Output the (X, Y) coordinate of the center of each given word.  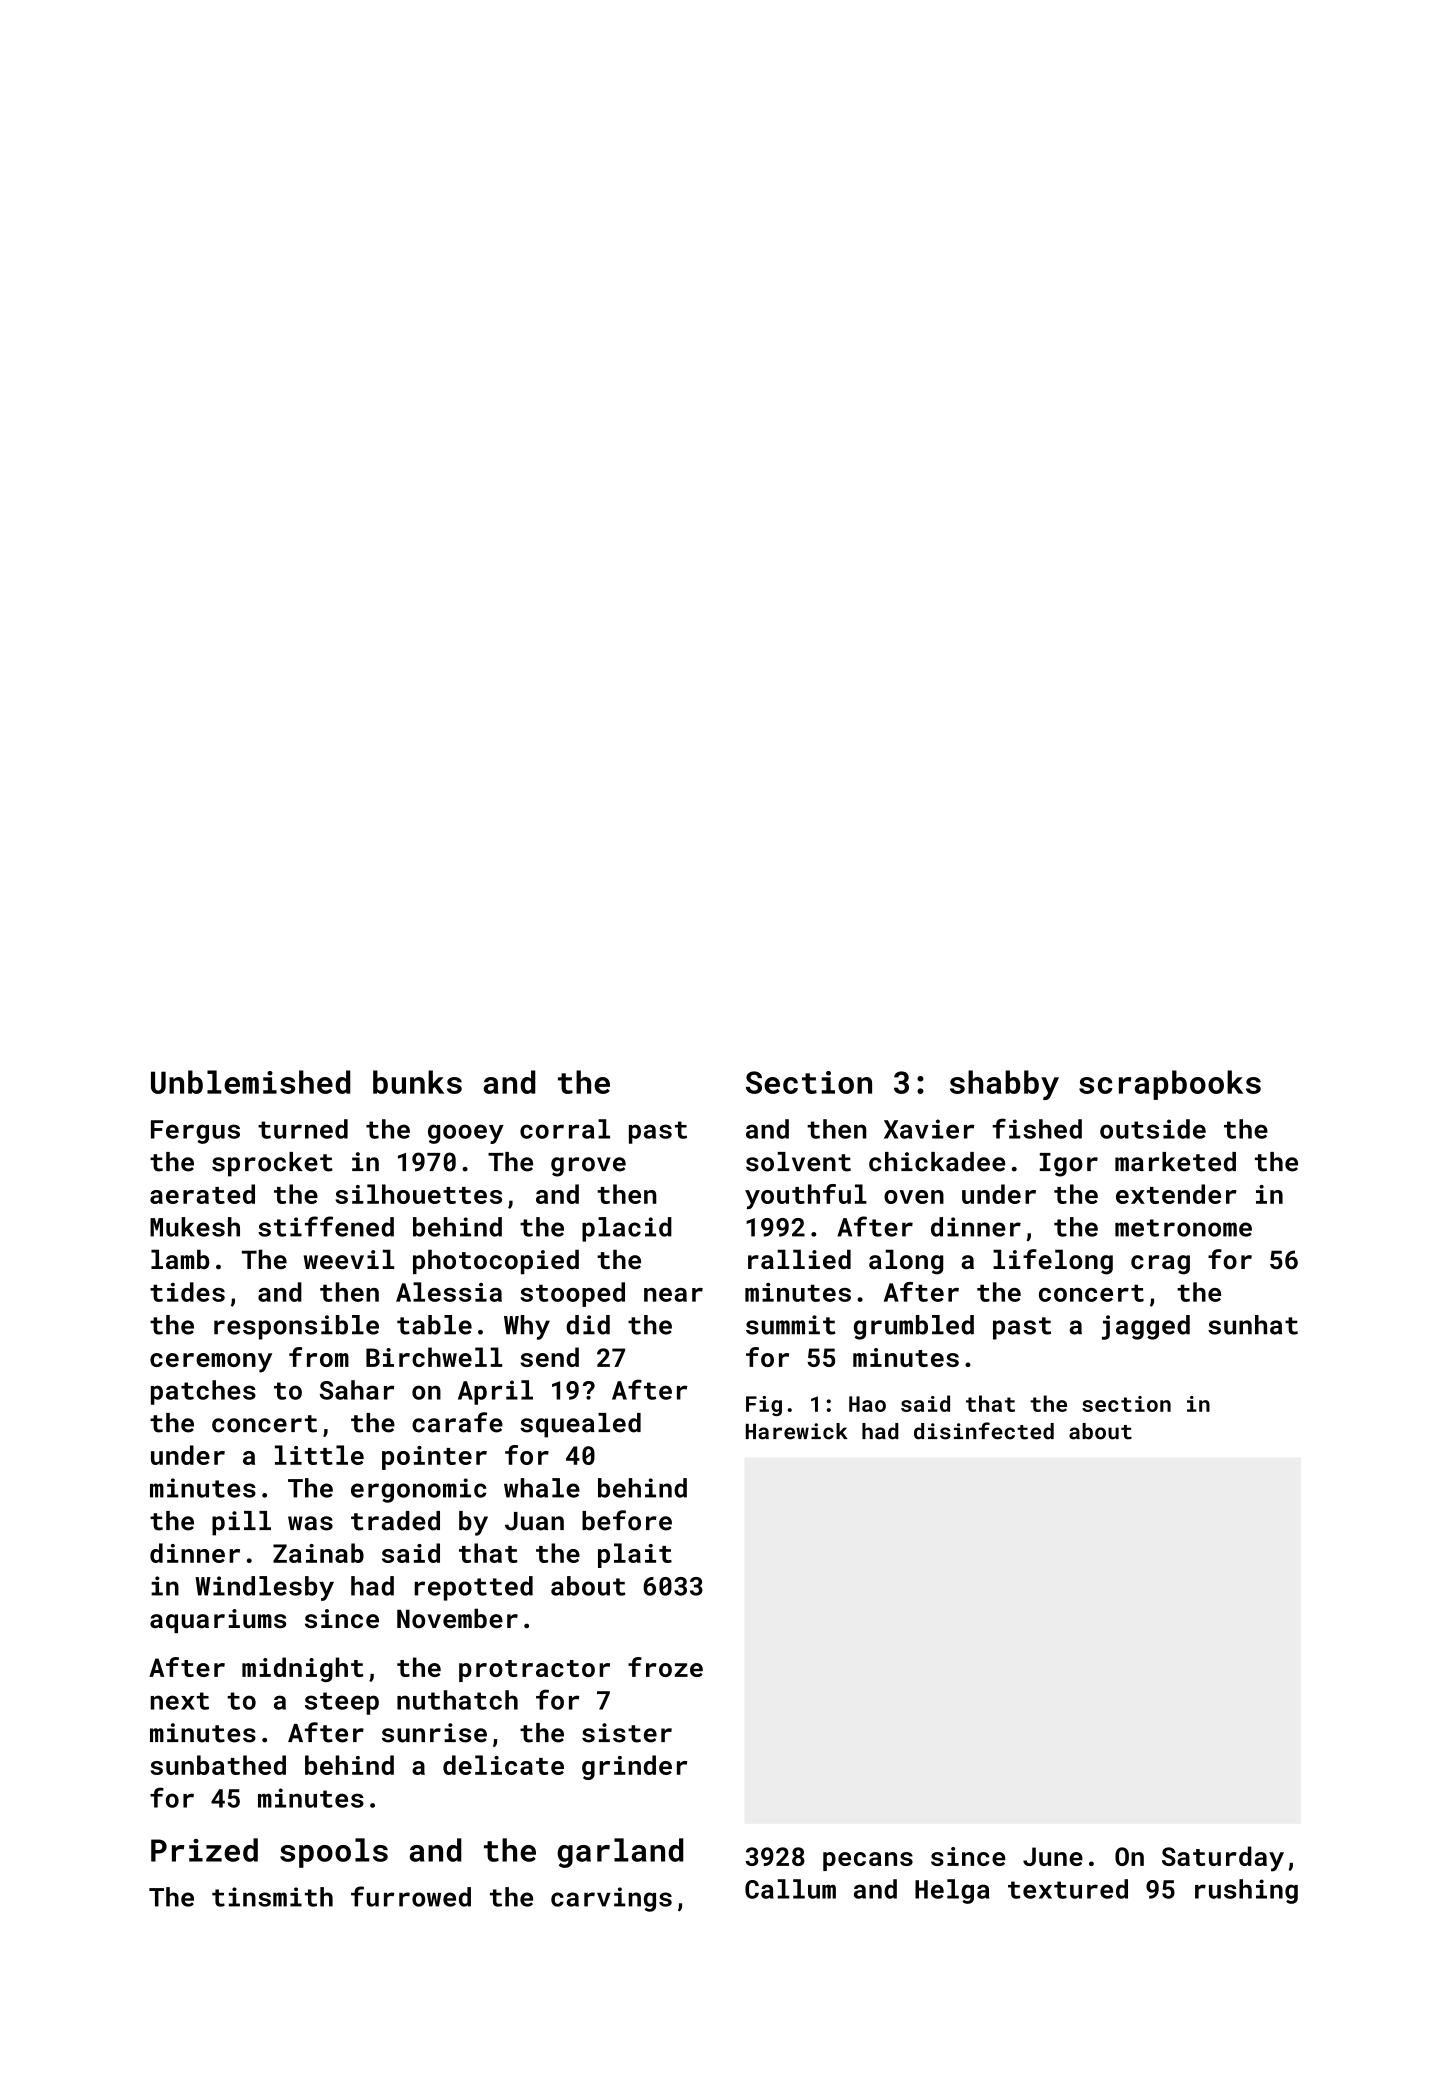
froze (665, 1667)
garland (620, 1853)
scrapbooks (1170, 1085)
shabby (1004, 1085)
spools (334, 1853)
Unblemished (251, 1082)
